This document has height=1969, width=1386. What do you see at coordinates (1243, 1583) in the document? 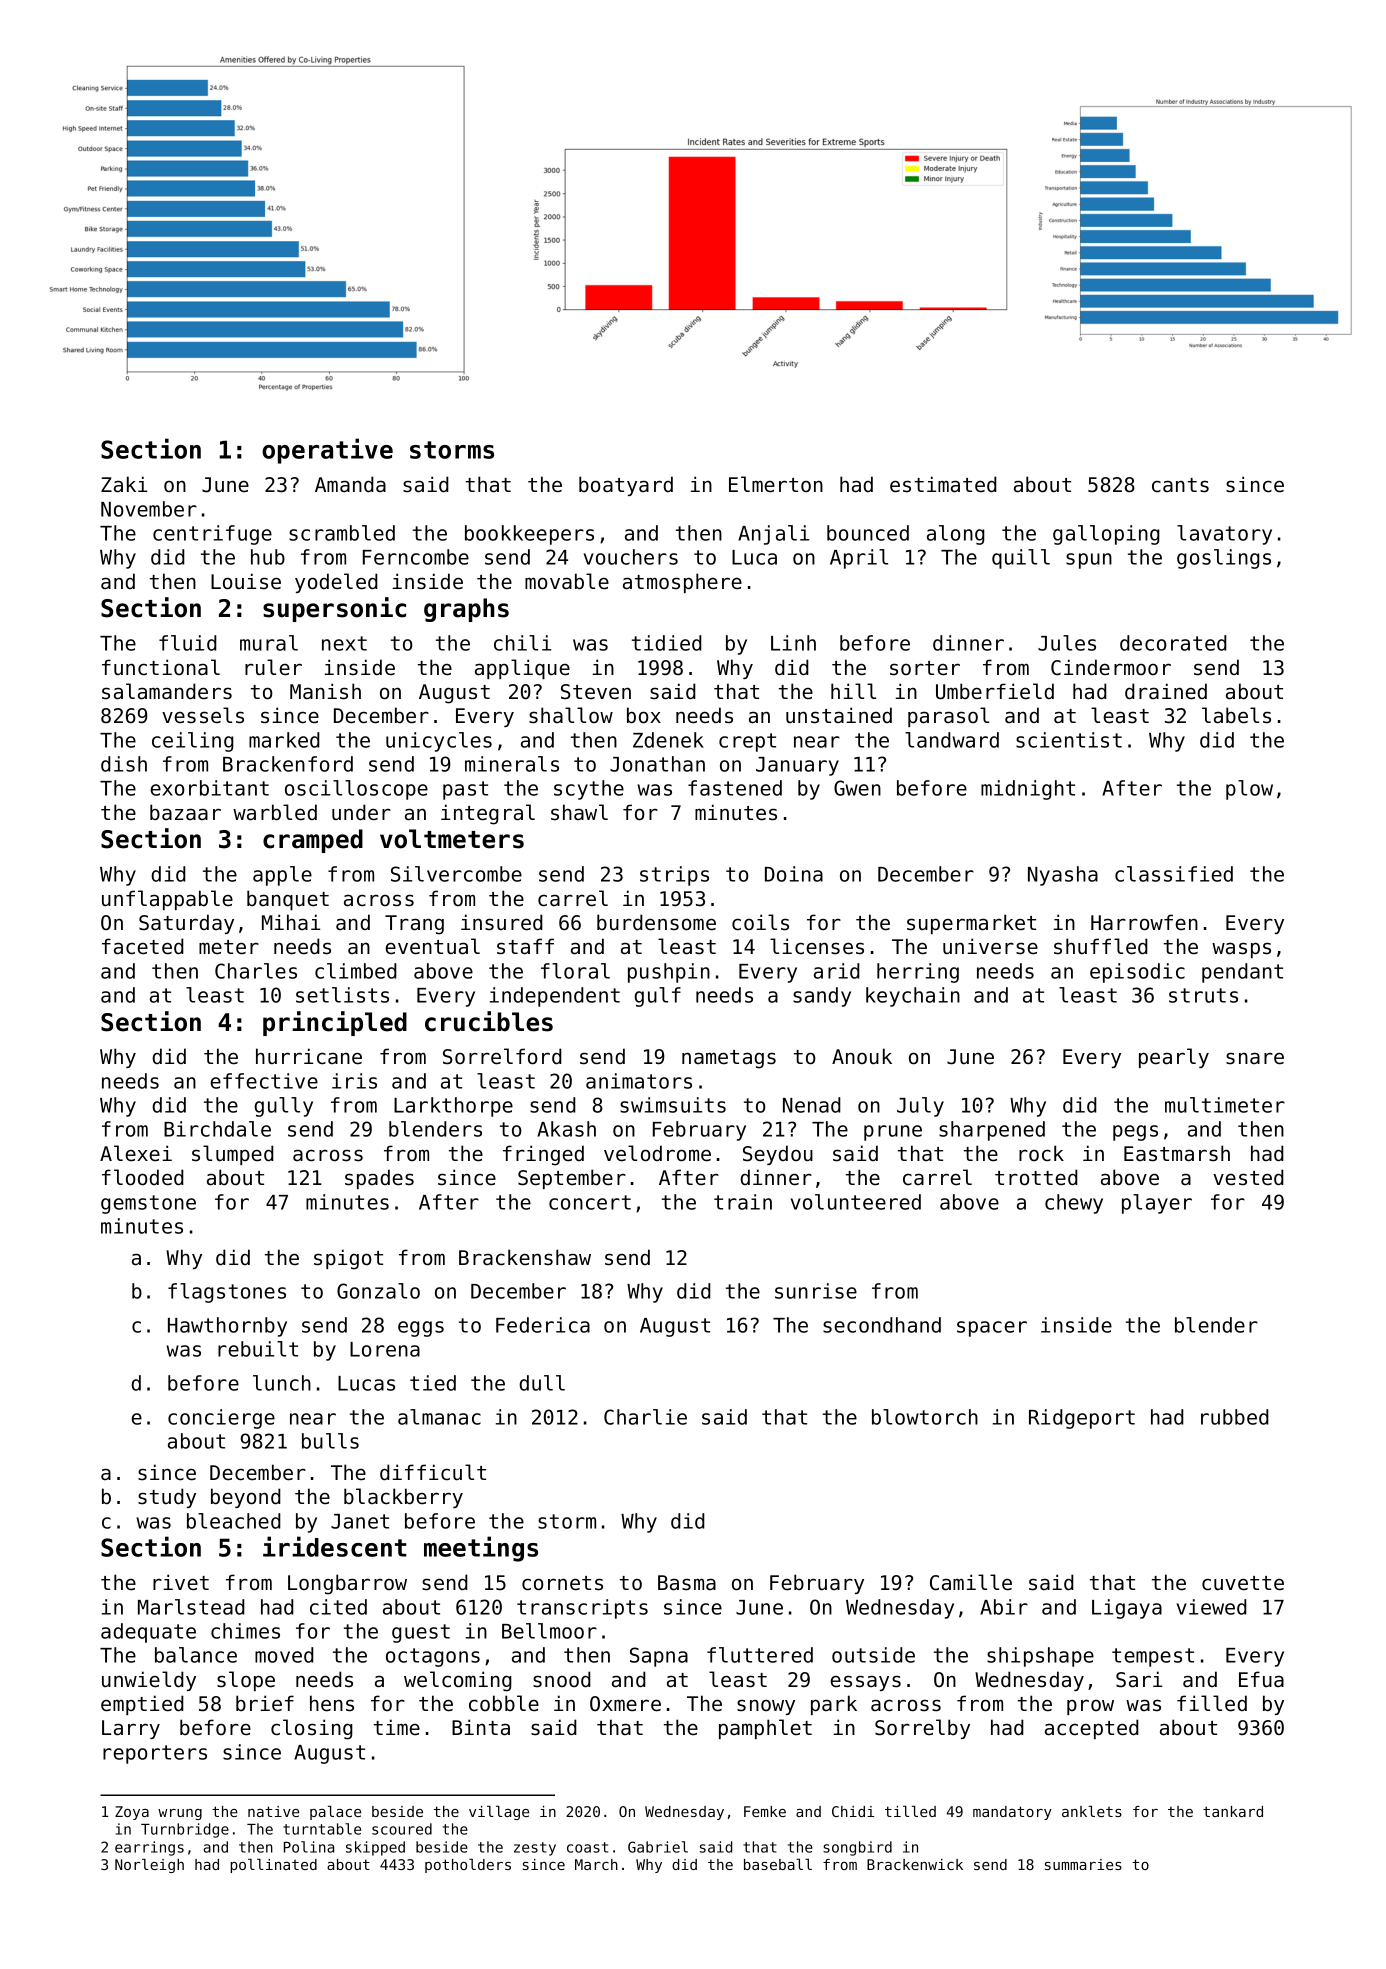
I see `cuvette` at bounding box center [1243, 1583].
